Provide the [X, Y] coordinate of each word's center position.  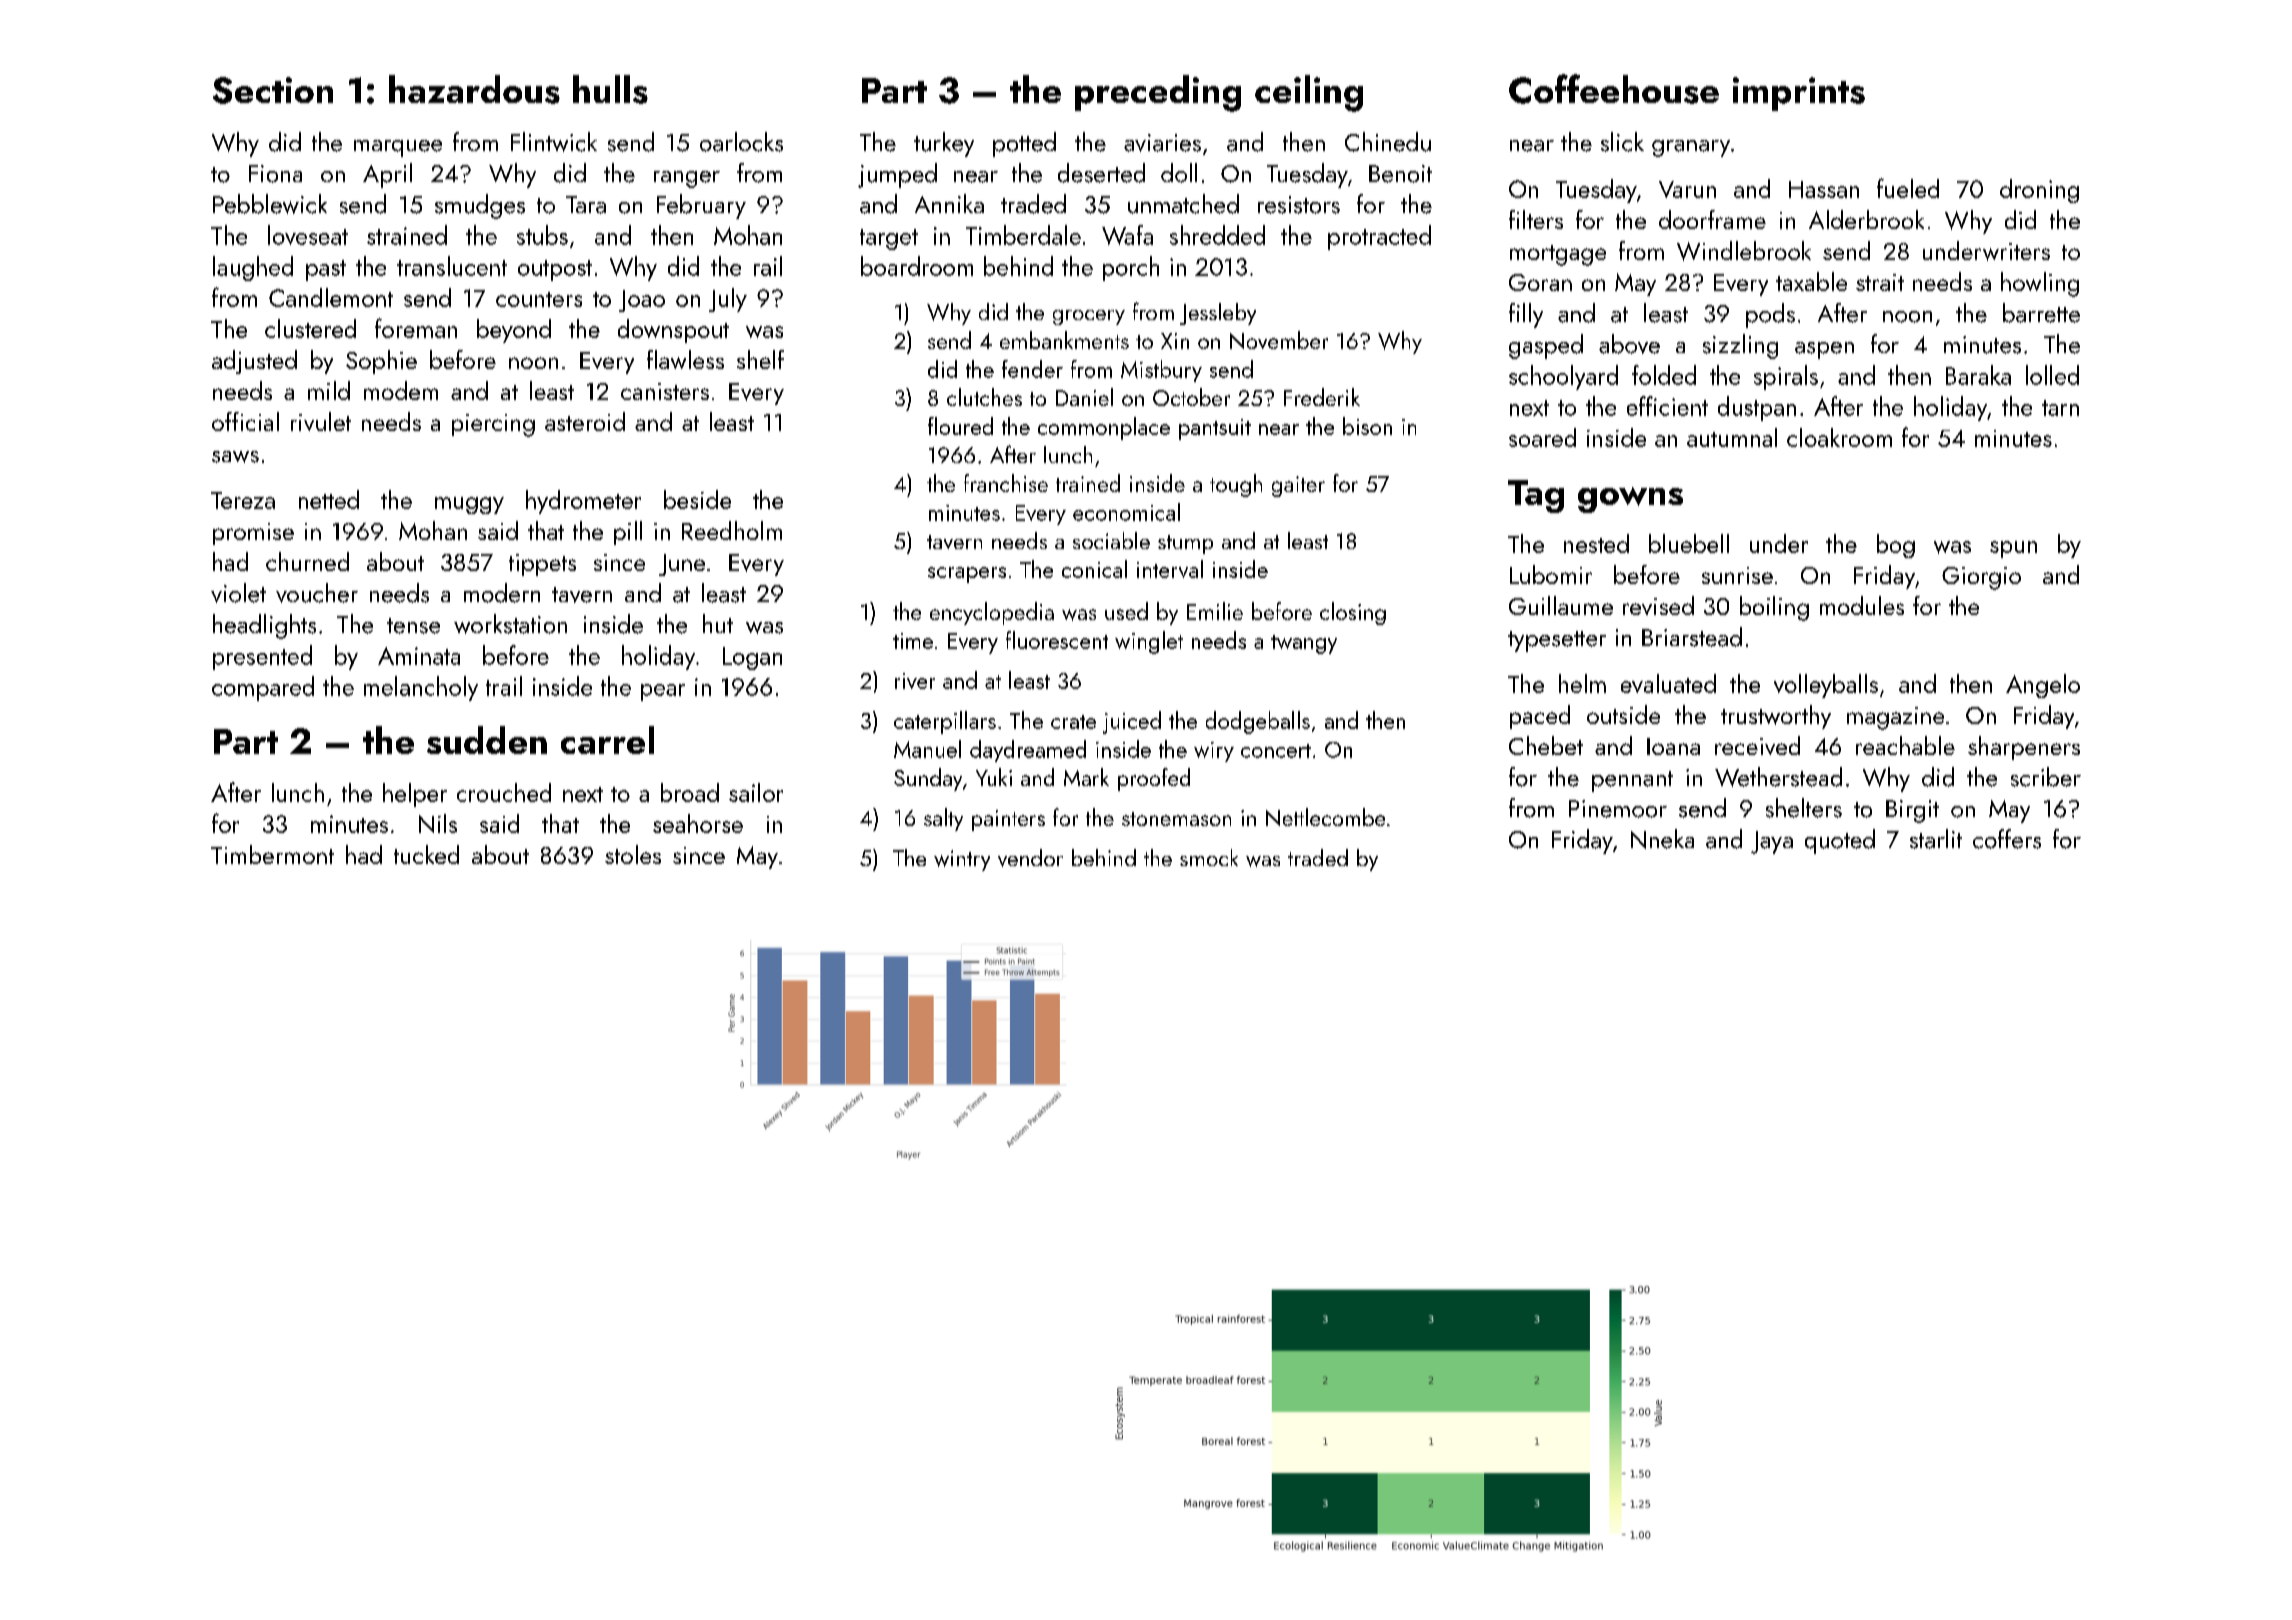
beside [697, 499]
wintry [962, 860]
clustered [310, 328]
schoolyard [1563, 377]
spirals [1786, 377]
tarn [2060, 408]
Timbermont [272, 854]
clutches [984, 397]
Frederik [1322, 397]
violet [238, 593]
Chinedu [1388, 142]
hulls [610, 89]
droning [2039, 191]
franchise [1006, 483]
